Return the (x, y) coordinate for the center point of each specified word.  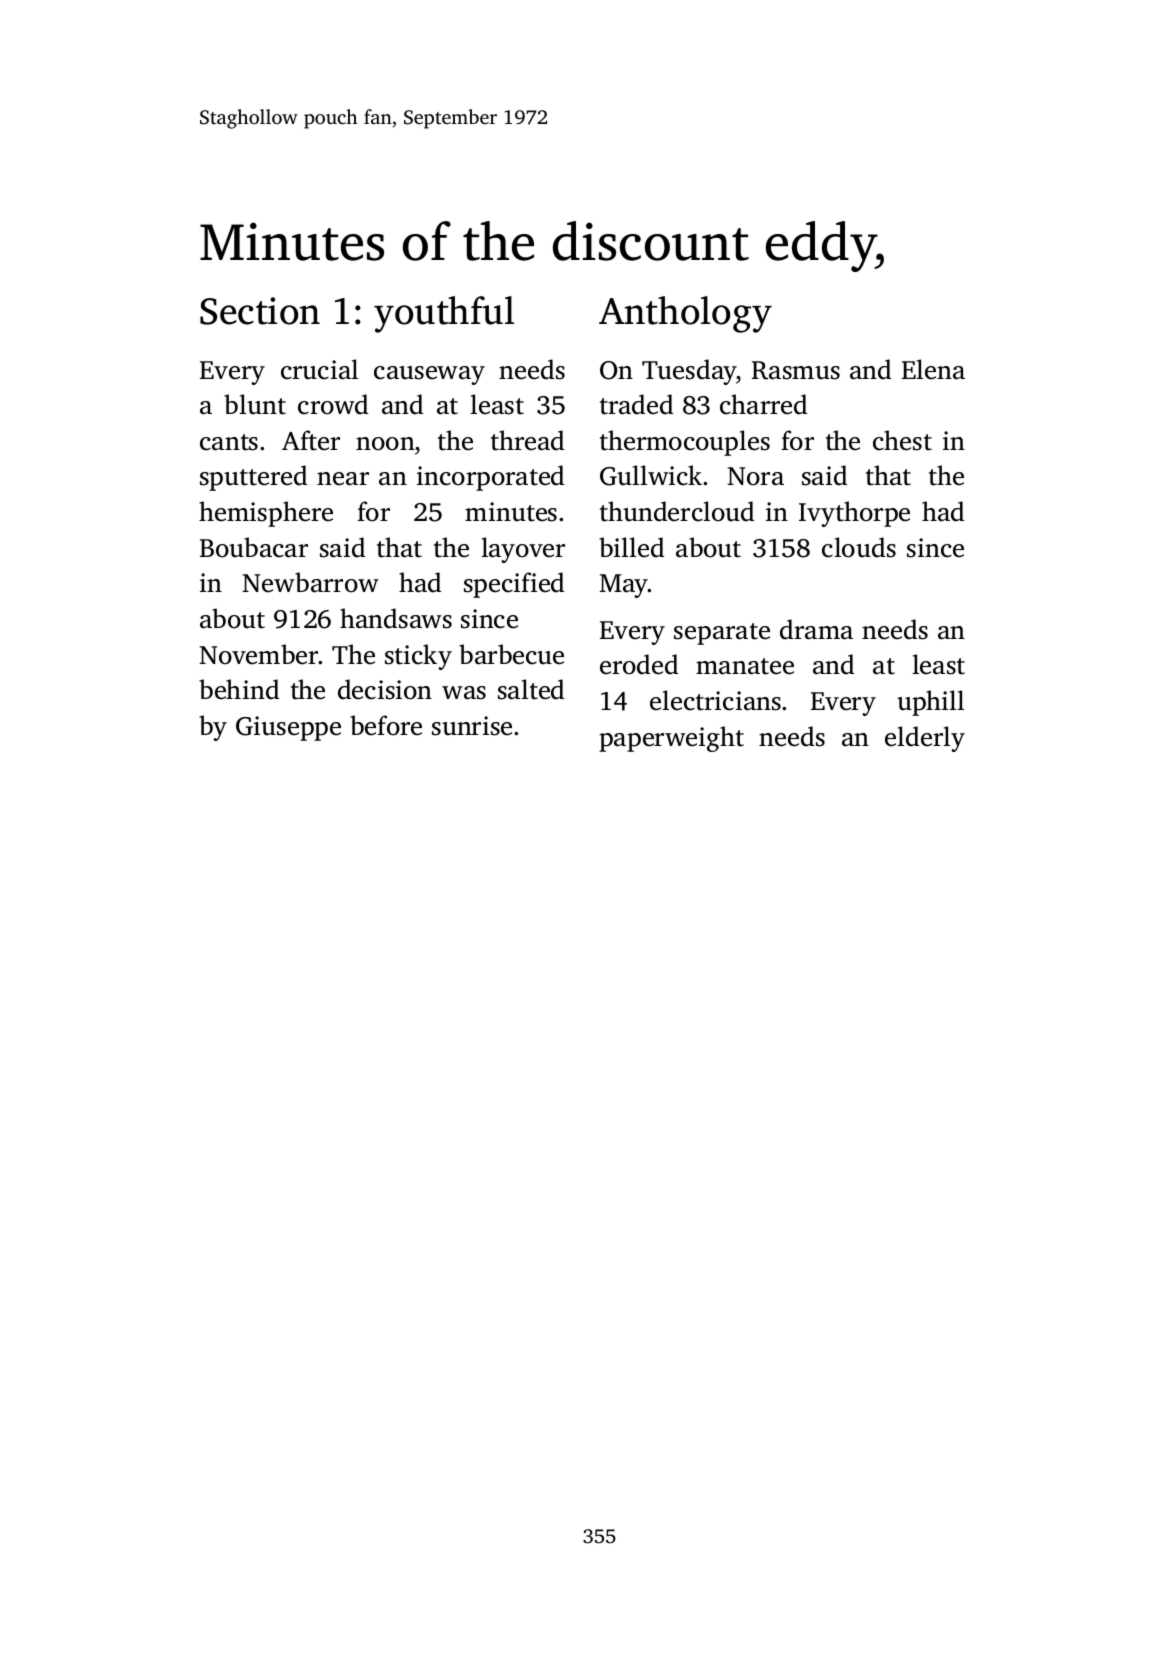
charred (763, 404)
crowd (333, 404)
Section (260, 311)
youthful (444, 314)
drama (816, 629)
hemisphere (266, 514)
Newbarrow (310, 582)
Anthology (685, 314)
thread (527, 440)
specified (514, 585)
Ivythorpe (854, 514)
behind (239, 689)
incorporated (490, 478)
